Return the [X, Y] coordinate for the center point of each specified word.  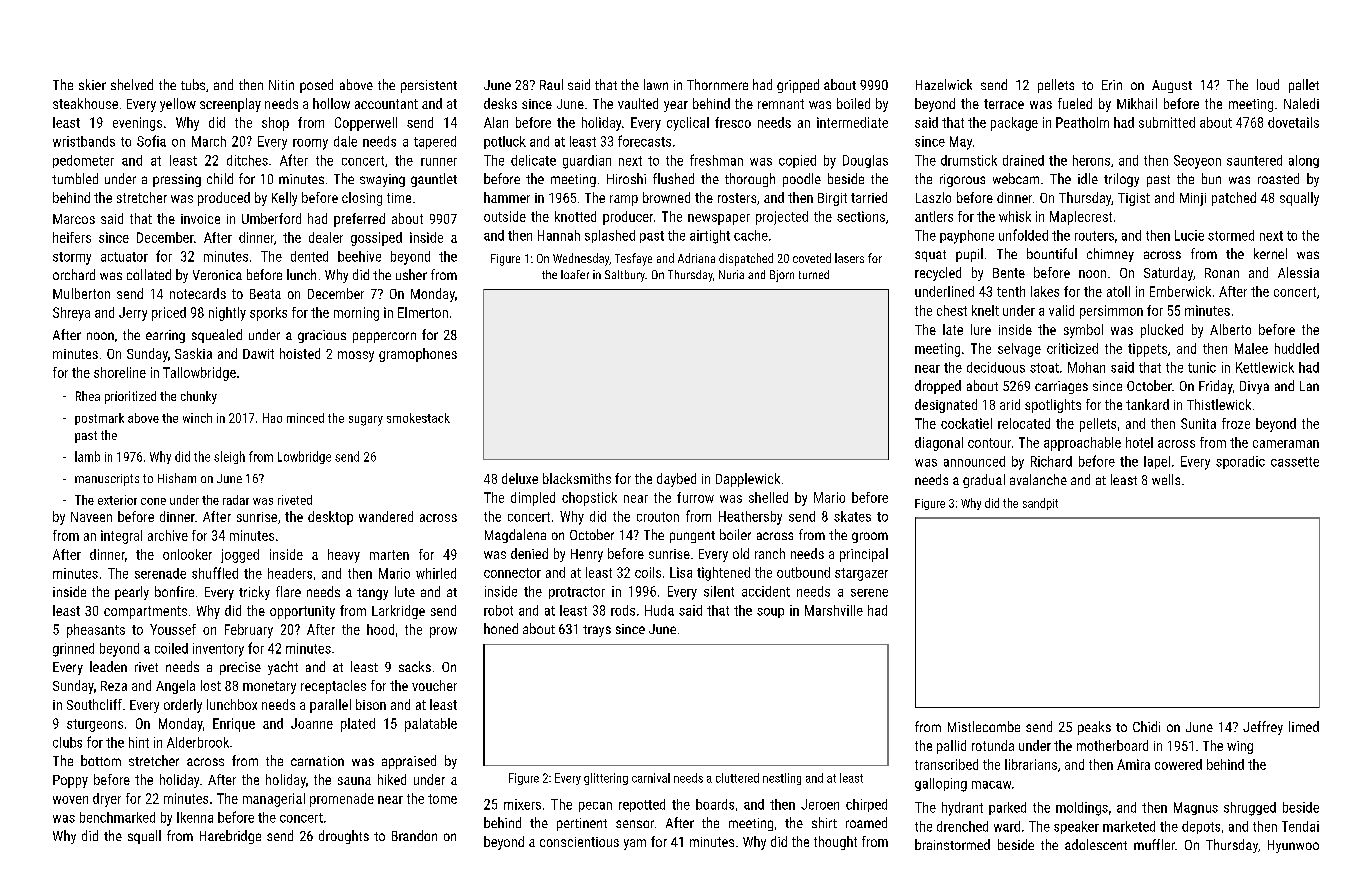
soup [770, 613]
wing [1240, 747]
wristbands [84, 141]
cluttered [737, 778]
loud [1268, 84]
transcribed [946, 764]
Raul [551, 84]
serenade [160, 573]
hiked [392, 779]
